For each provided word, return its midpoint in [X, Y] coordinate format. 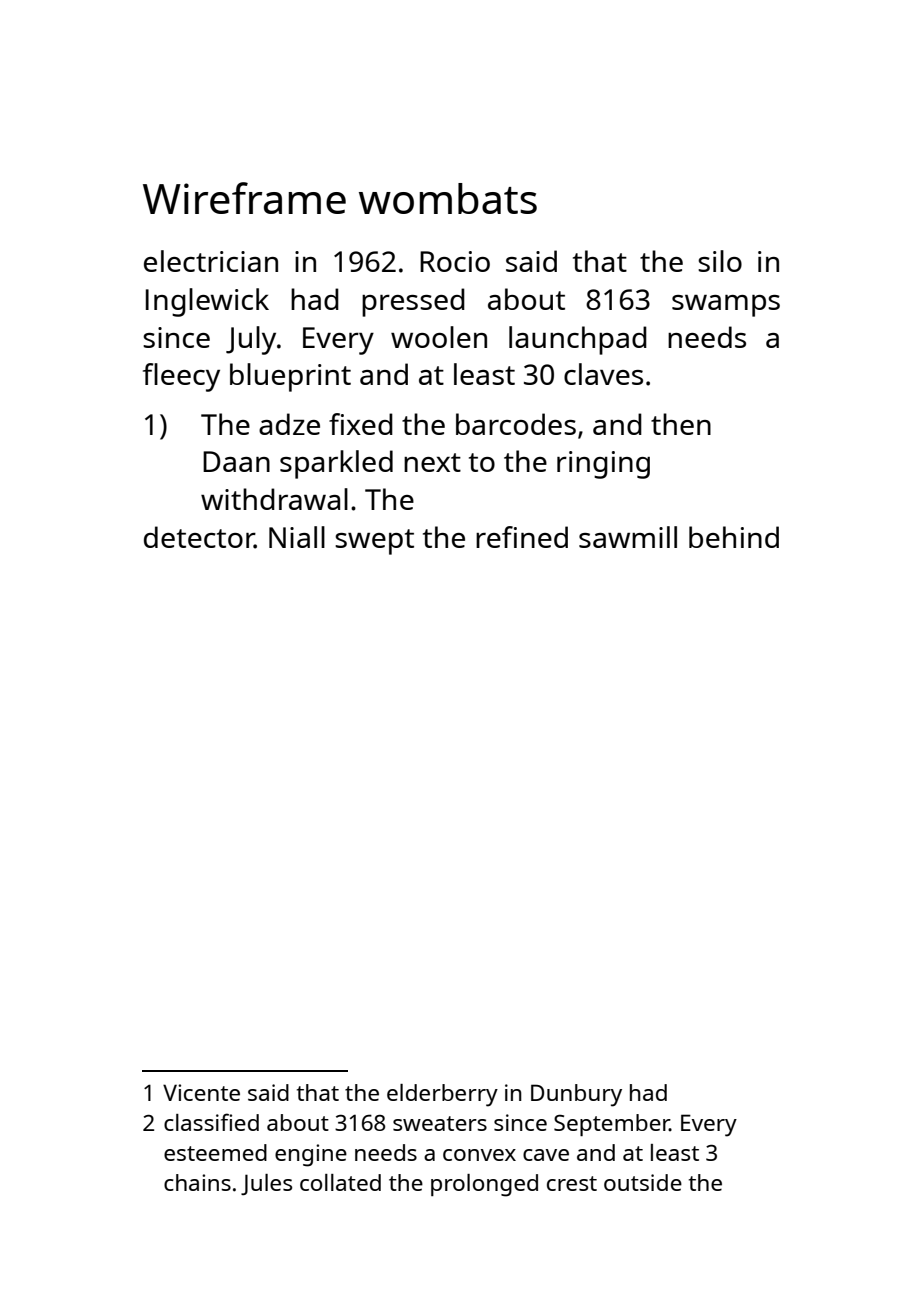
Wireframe [244, 198]
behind [734, 537]
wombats [448, 198]
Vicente [201, 1092]
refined [522, 537]
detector [199, 537]
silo [720, 261]
